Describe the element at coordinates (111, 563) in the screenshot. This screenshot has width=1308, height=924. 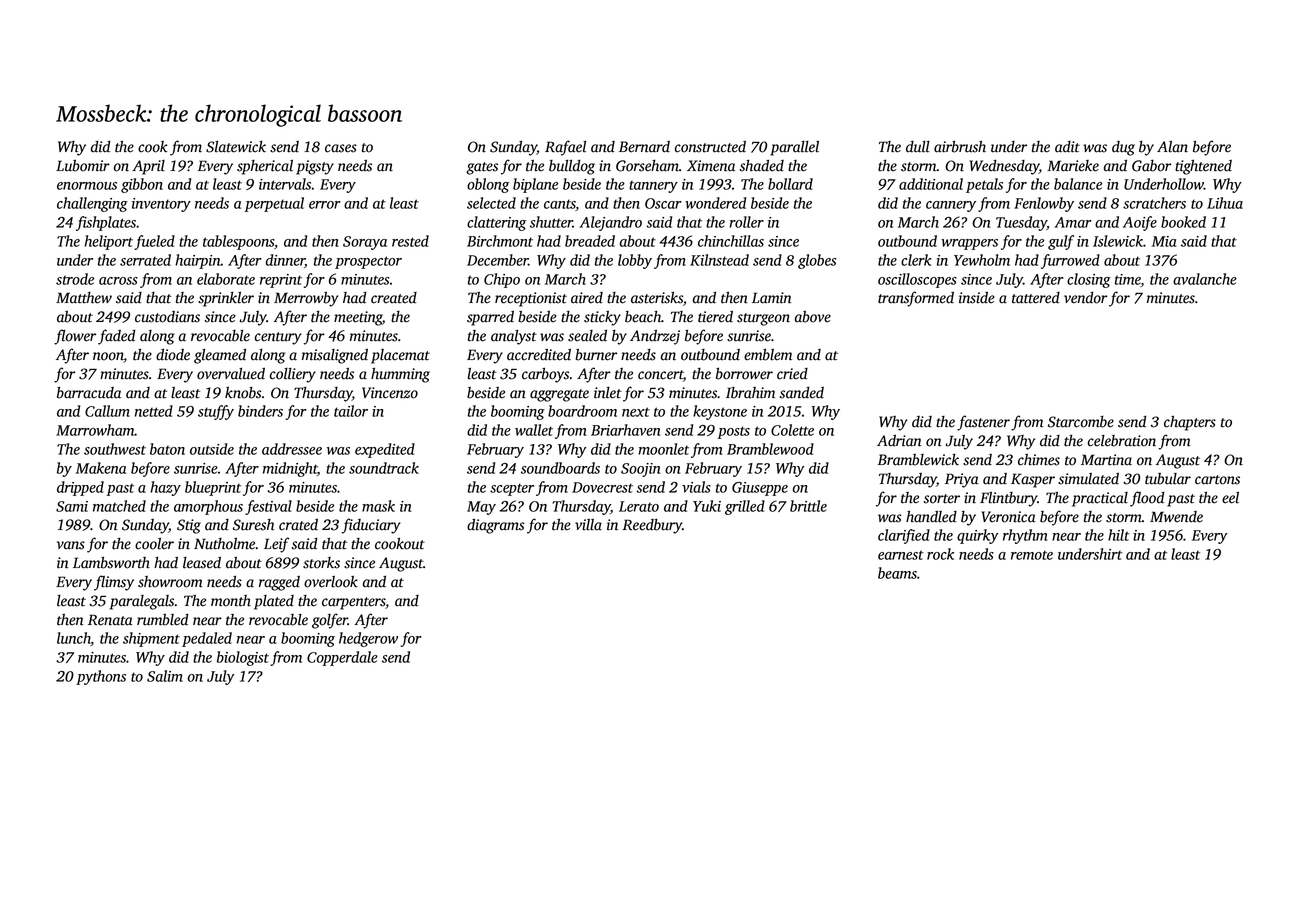
I see `Lambsworth` at that location.
